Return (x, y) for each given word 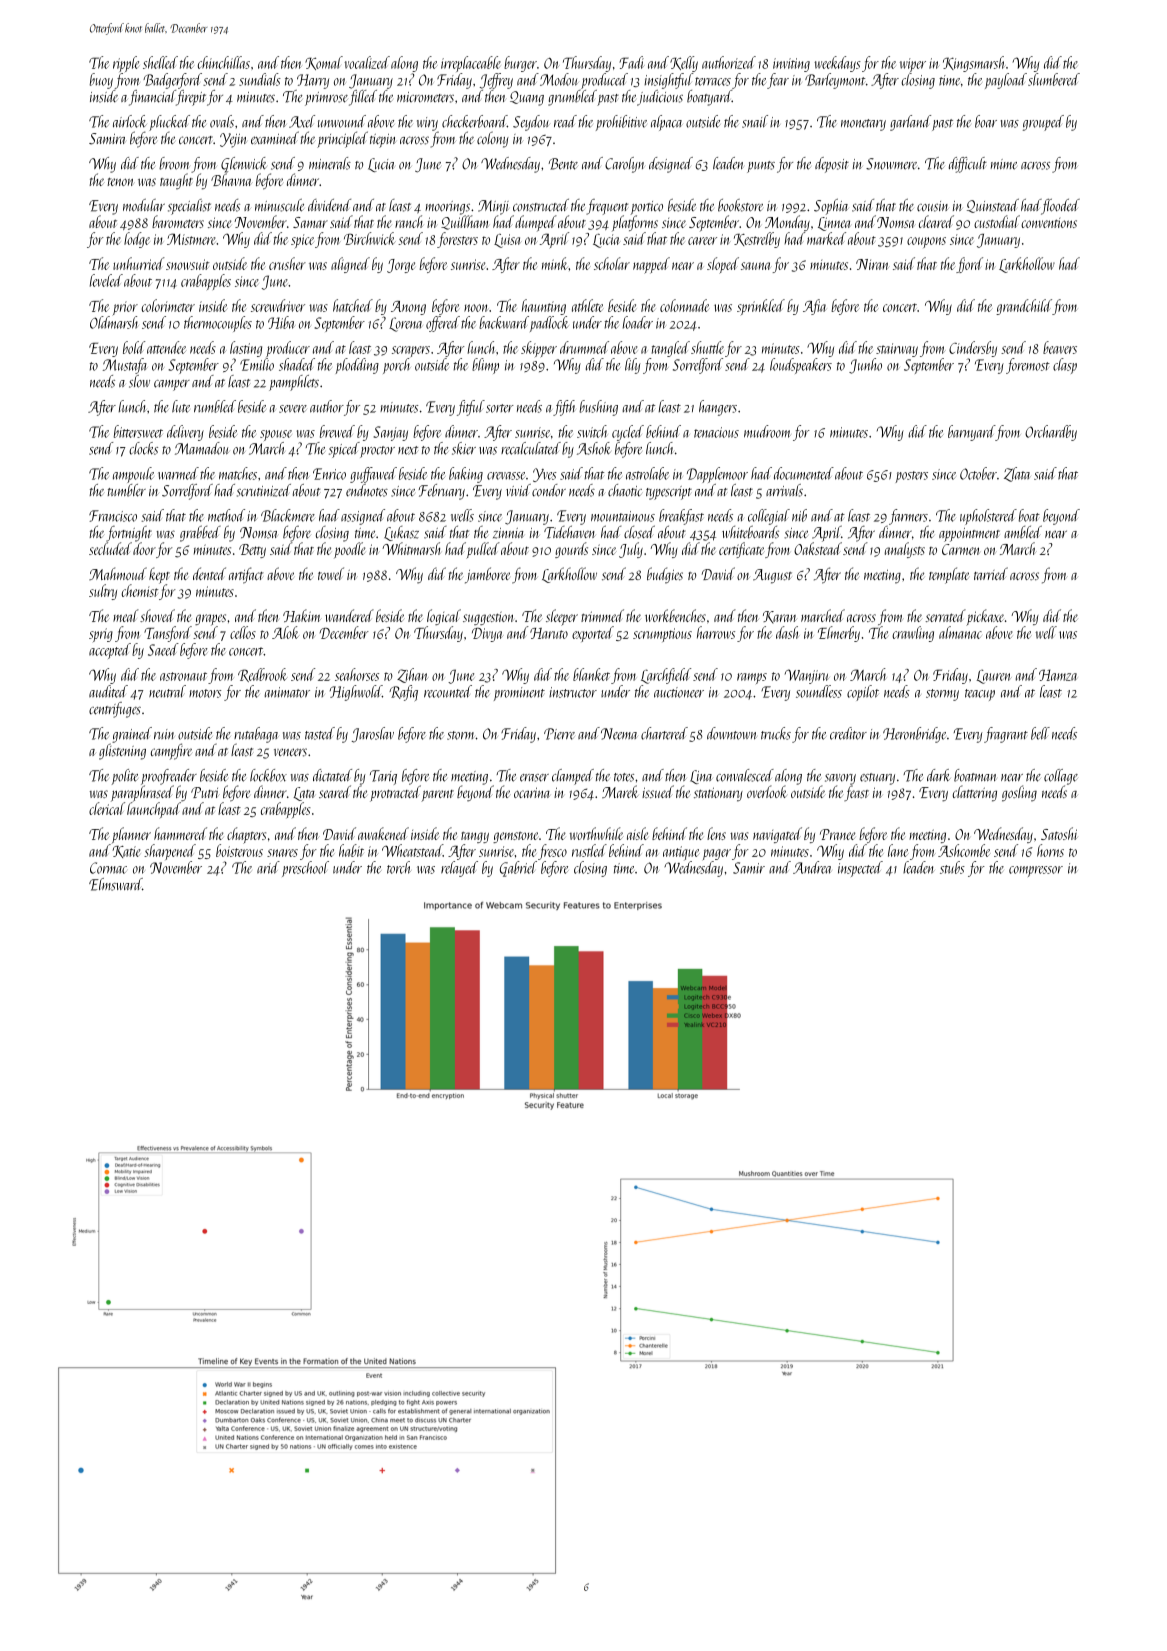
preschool (305, 869)
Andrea (812, 867)
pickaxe (985, 617)
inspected (860, 869)
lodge (137, 240)
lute (181, 406)
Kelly (684, 64)
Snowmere (891, 164)
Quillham (465, 222)
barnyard (971, 433)
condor (549, 490)
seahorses (357, 674)
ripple (126, 64)
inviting (791, 65)
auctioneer (679, 692)
